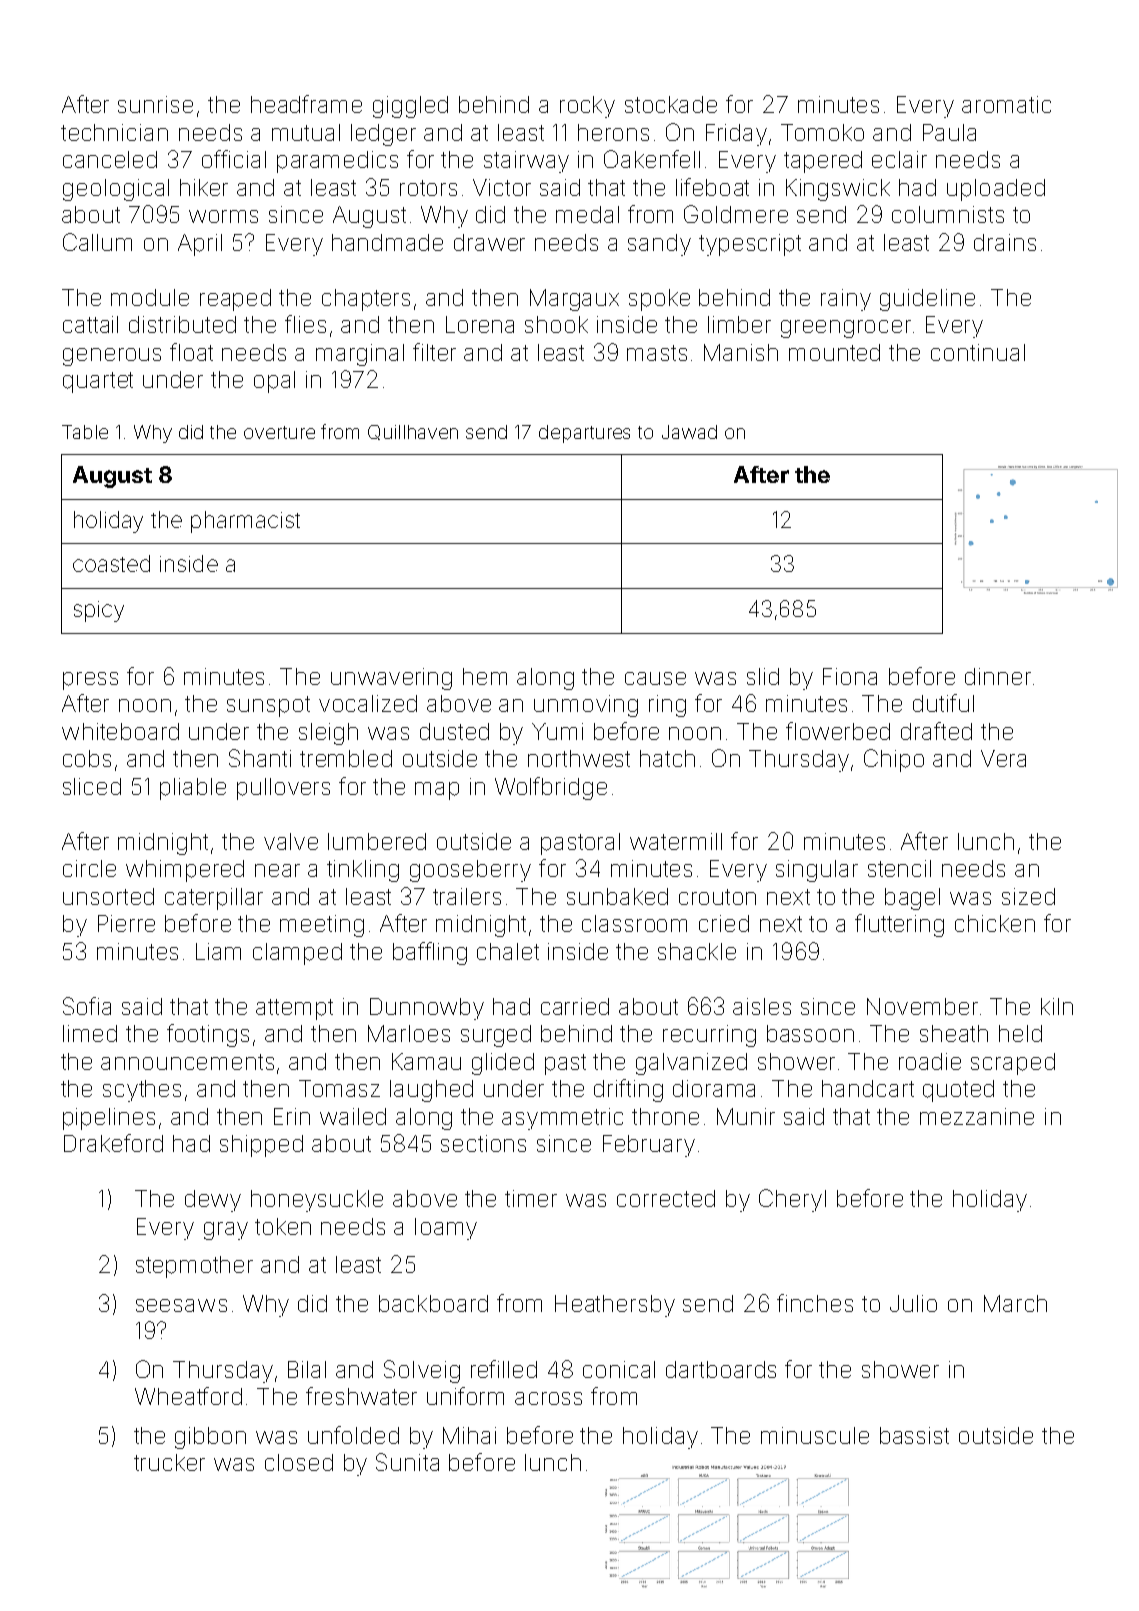 This screenshot has width=1139, height=1611. Describe the element at coordinates (1006, 104) in the screenshot. I see `aromatic` at that location.
